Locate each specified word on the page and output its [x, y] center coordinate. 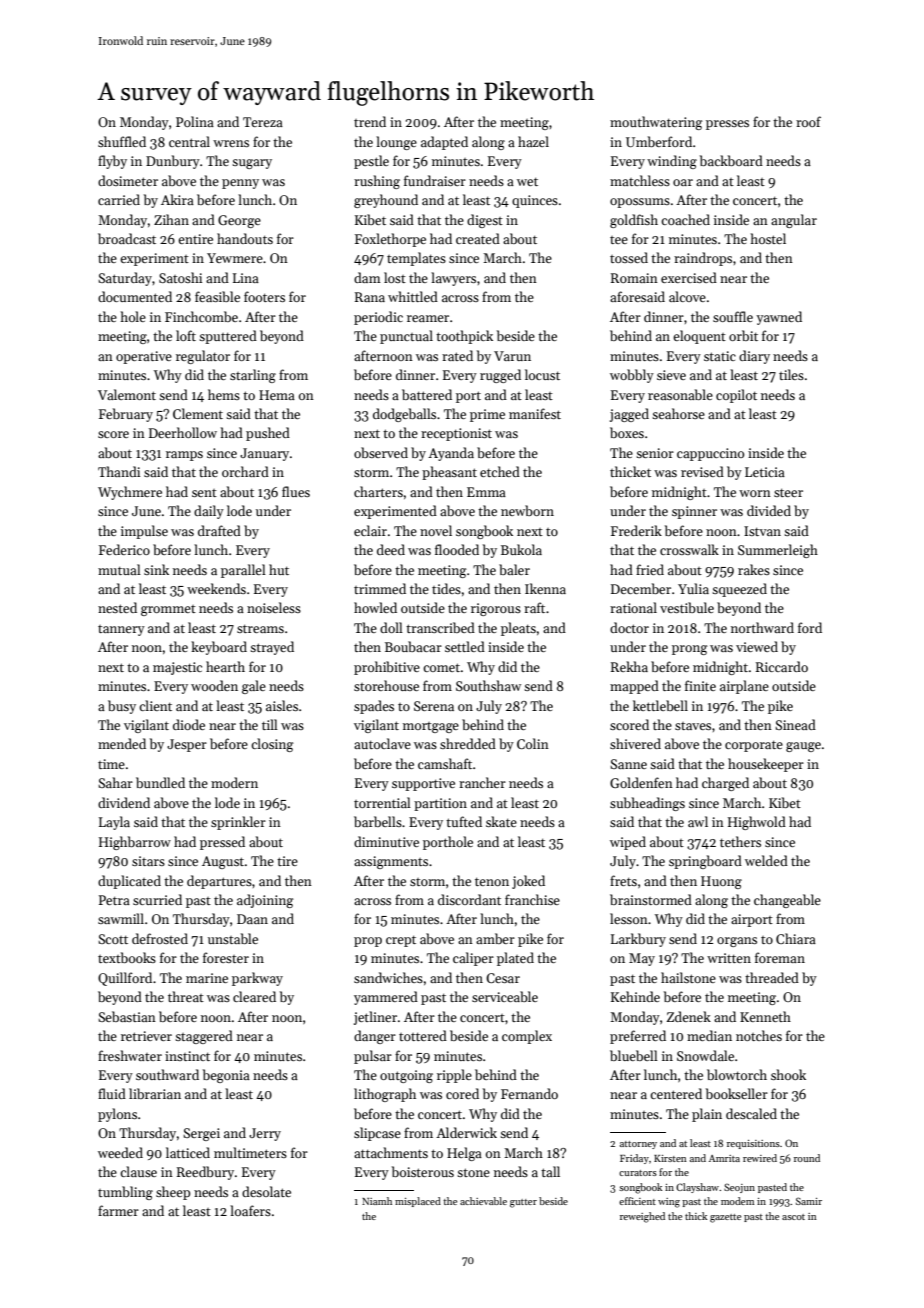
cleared [254, 996]
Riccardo [782, 666]
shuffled [122, 141]
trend [370, 121]
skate [501, 821]
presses [727, 125]
